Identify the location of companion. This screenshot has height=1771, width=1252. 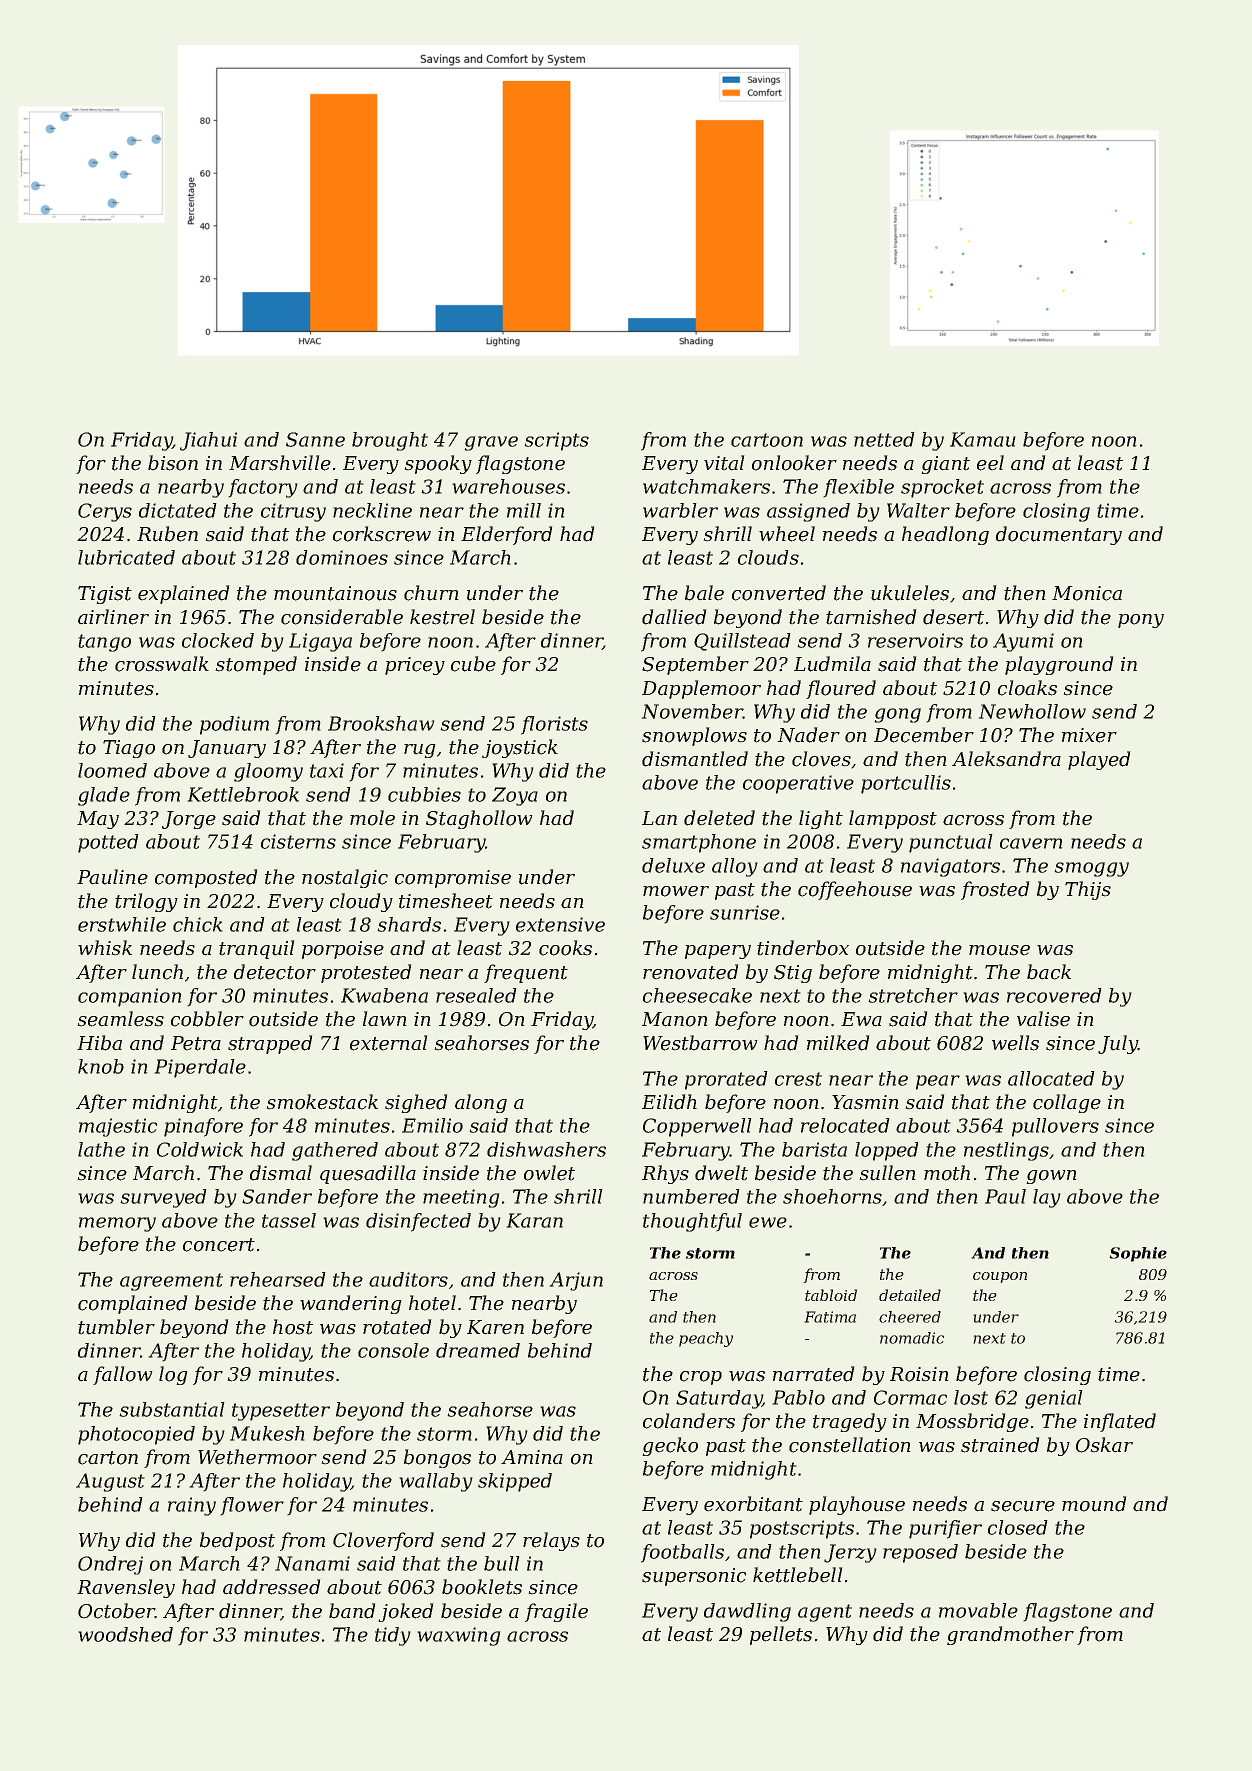
(129, 997).
